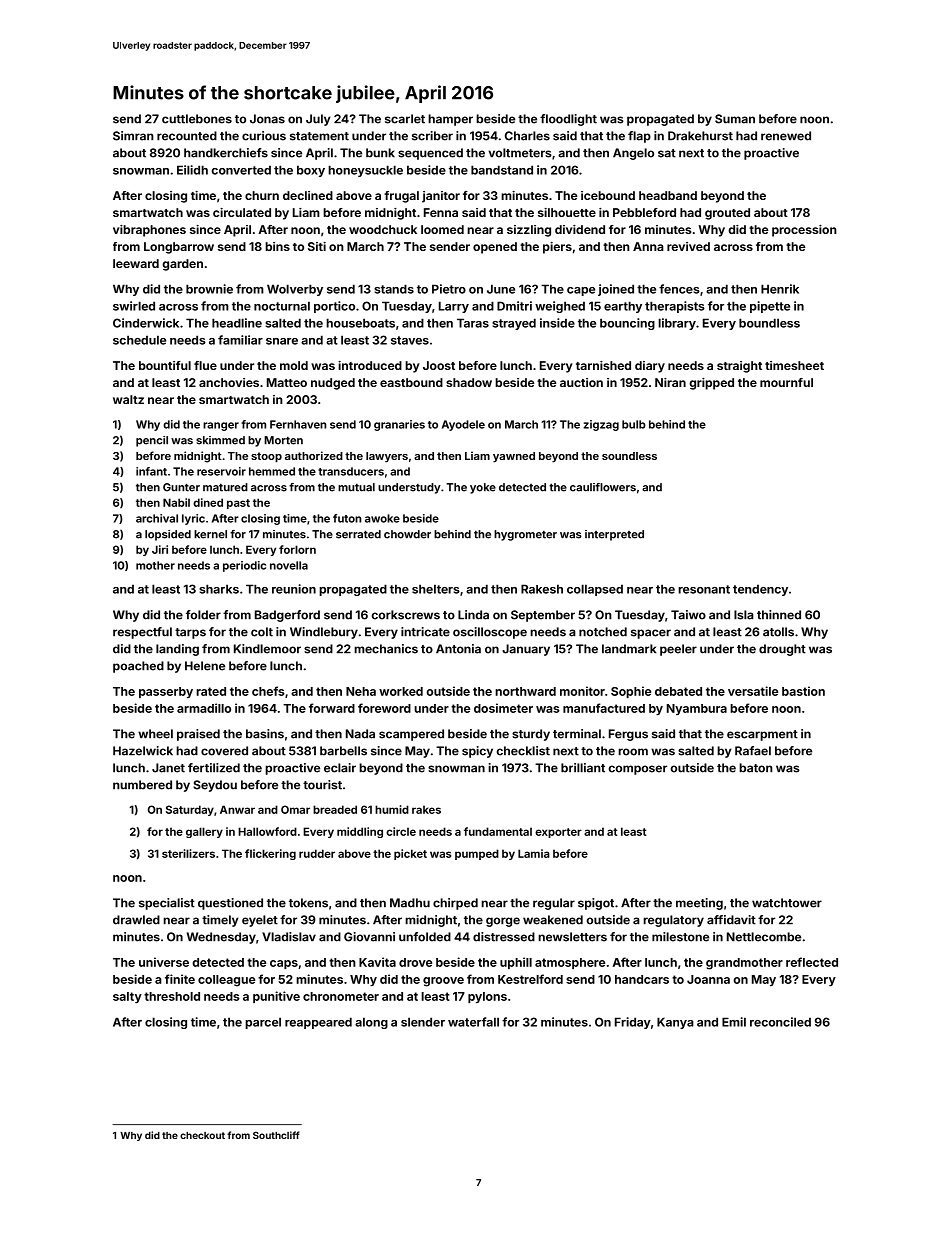 This screenshot has height=1233, width=952. Describe the element at coordinates (756, 768) in the screenshot. I see `baton` at that location.
